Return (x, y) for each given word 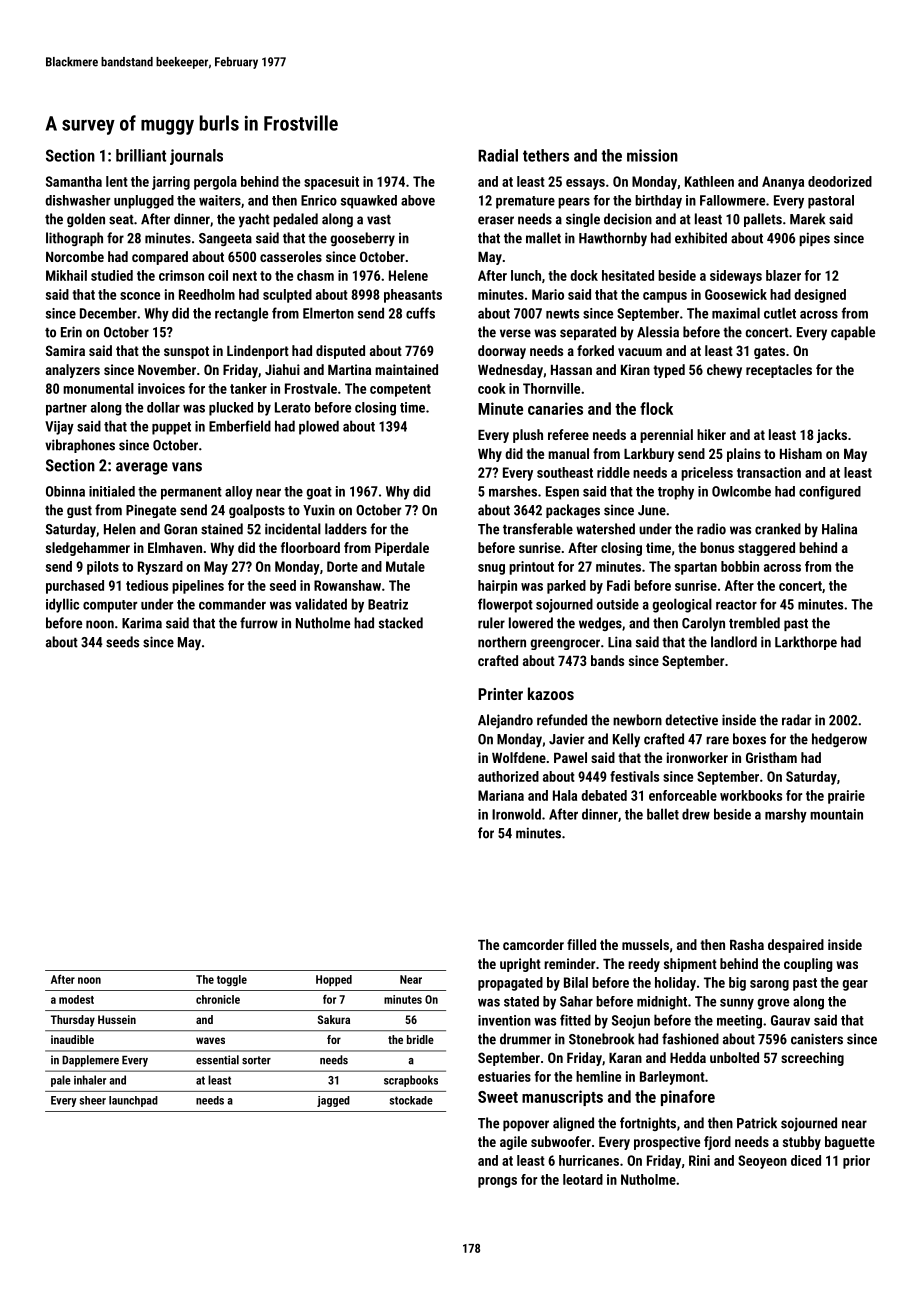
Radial (498, 155)
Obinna (65, 491)
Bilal (576, 982)
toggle (232, 980)
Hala (565, 795)
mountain (836, 814)
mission (652, 155)
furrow (259, 623)
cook (492, 388)
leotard (583, 1179)
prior (856, 1162)
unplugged (144, 202)
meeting (739, 1022)
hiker (711, 434)
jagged (333, 1101)
